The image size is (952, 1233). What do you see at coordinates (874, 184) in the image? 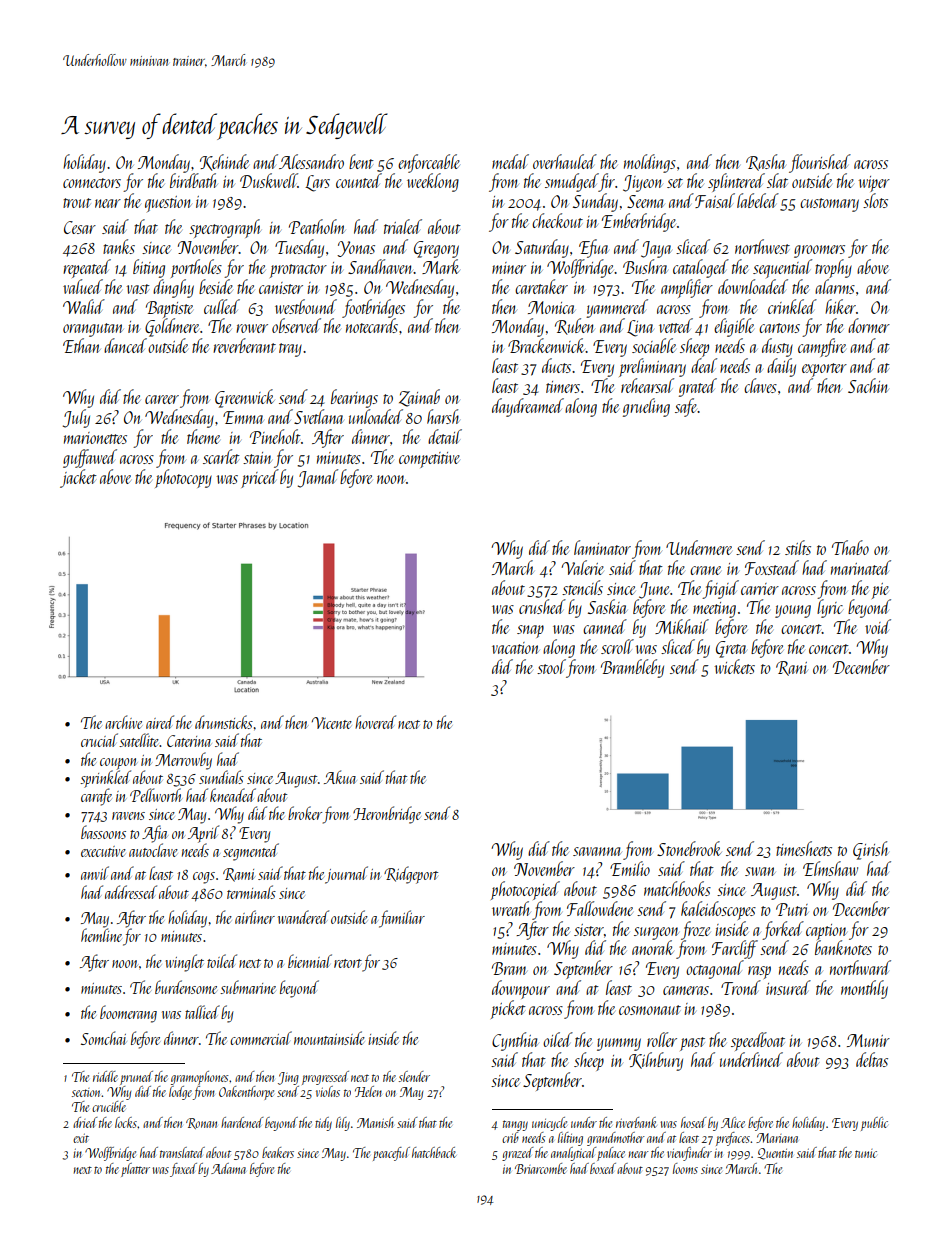
I see `wiper` at bounding box center [874, 184].
